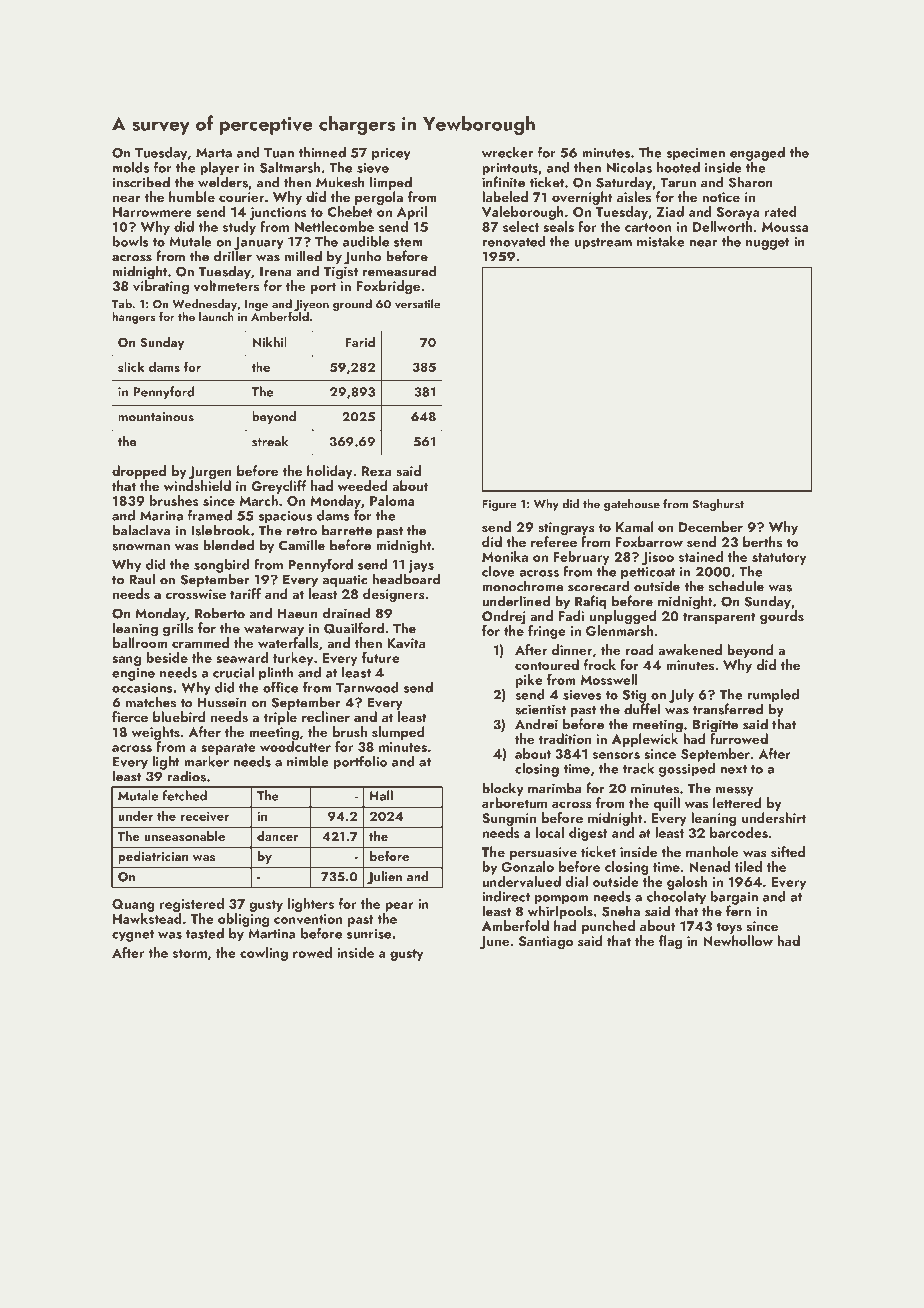 This screenshot has height=1308, width=924. Describe the element at coordinates (308, 919) in the screenshot. I see `convention` at that location.
